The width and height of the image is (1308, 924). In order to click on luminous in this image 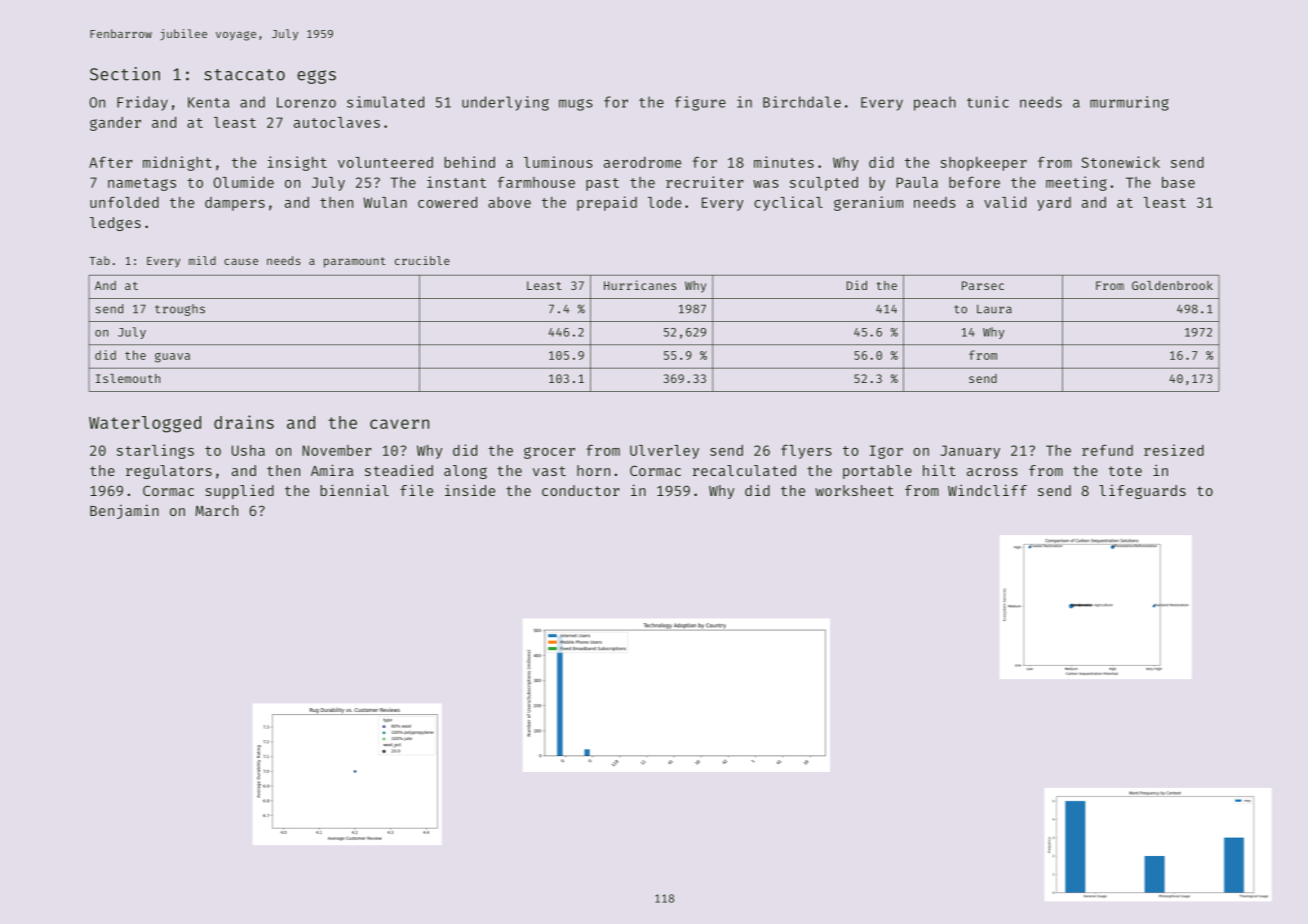, I will do `click(558, 162)`.
